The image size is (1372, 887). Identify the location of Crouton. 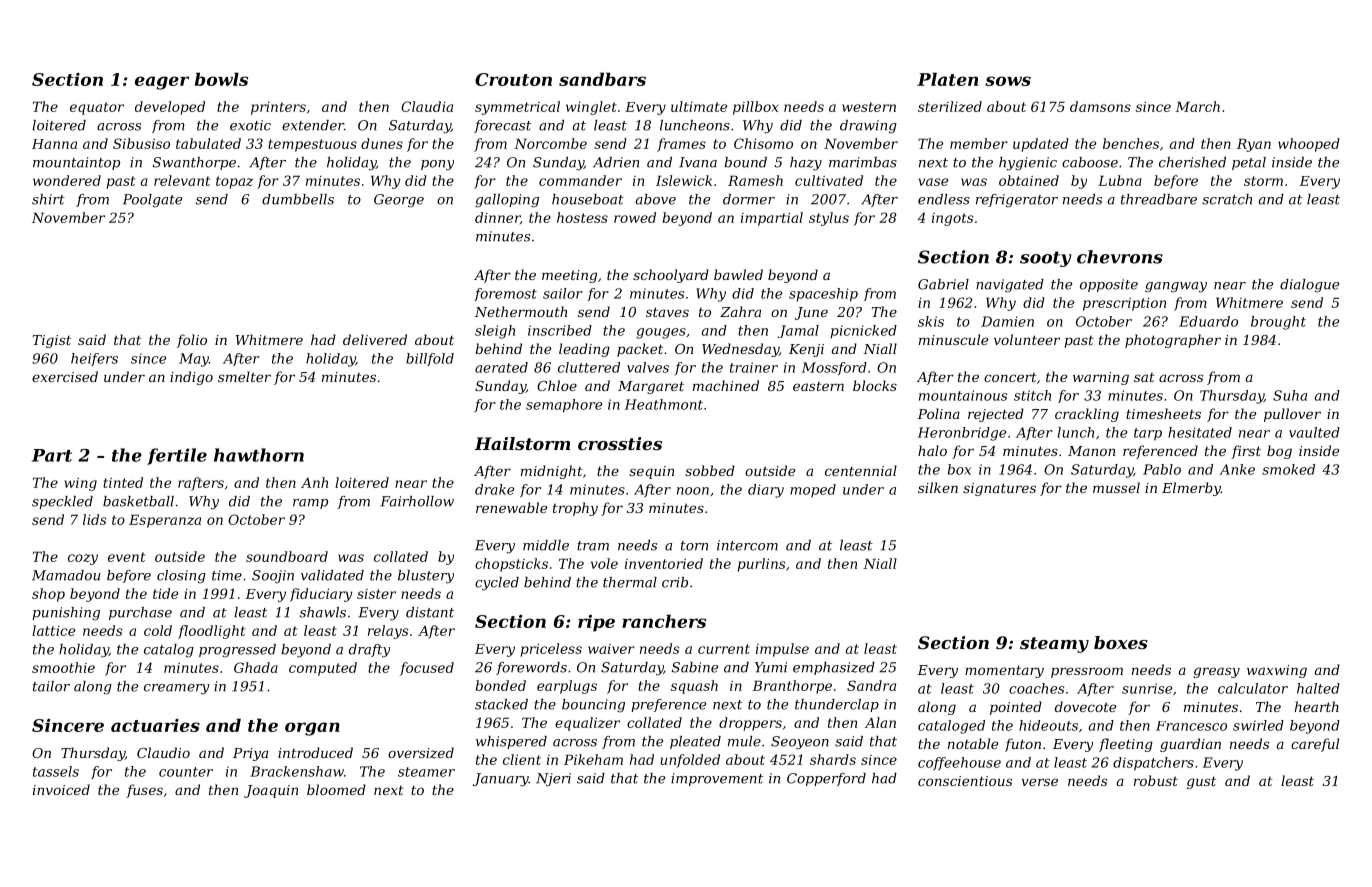
(513, 79).
